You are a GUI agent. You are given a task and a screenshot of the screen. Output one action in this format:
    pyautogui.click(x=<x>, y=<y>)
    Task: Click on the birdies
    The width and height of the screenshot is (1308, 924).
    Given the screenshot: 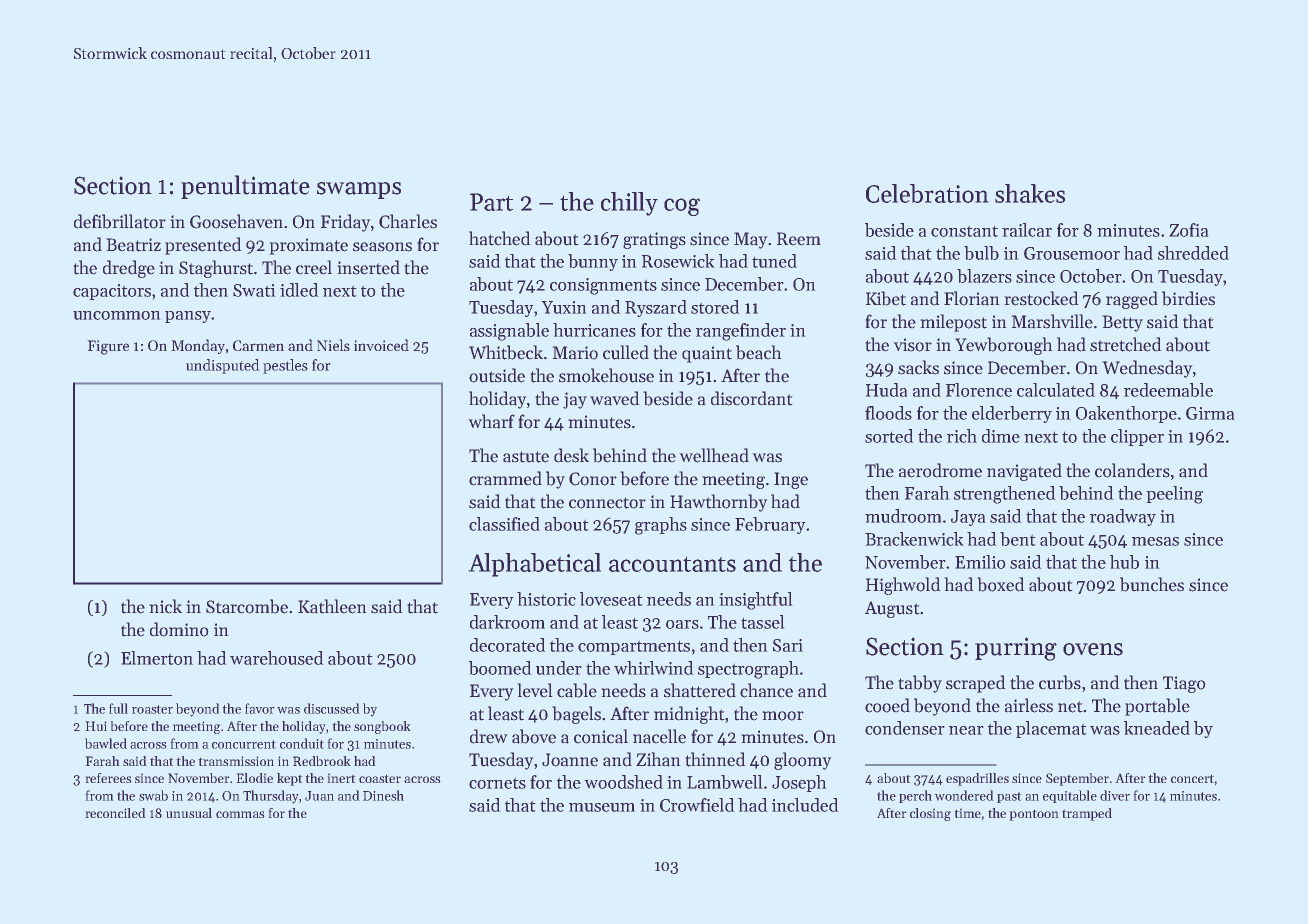 What is the action you would take?
    pyautogui.click(x=1188, y=298)
